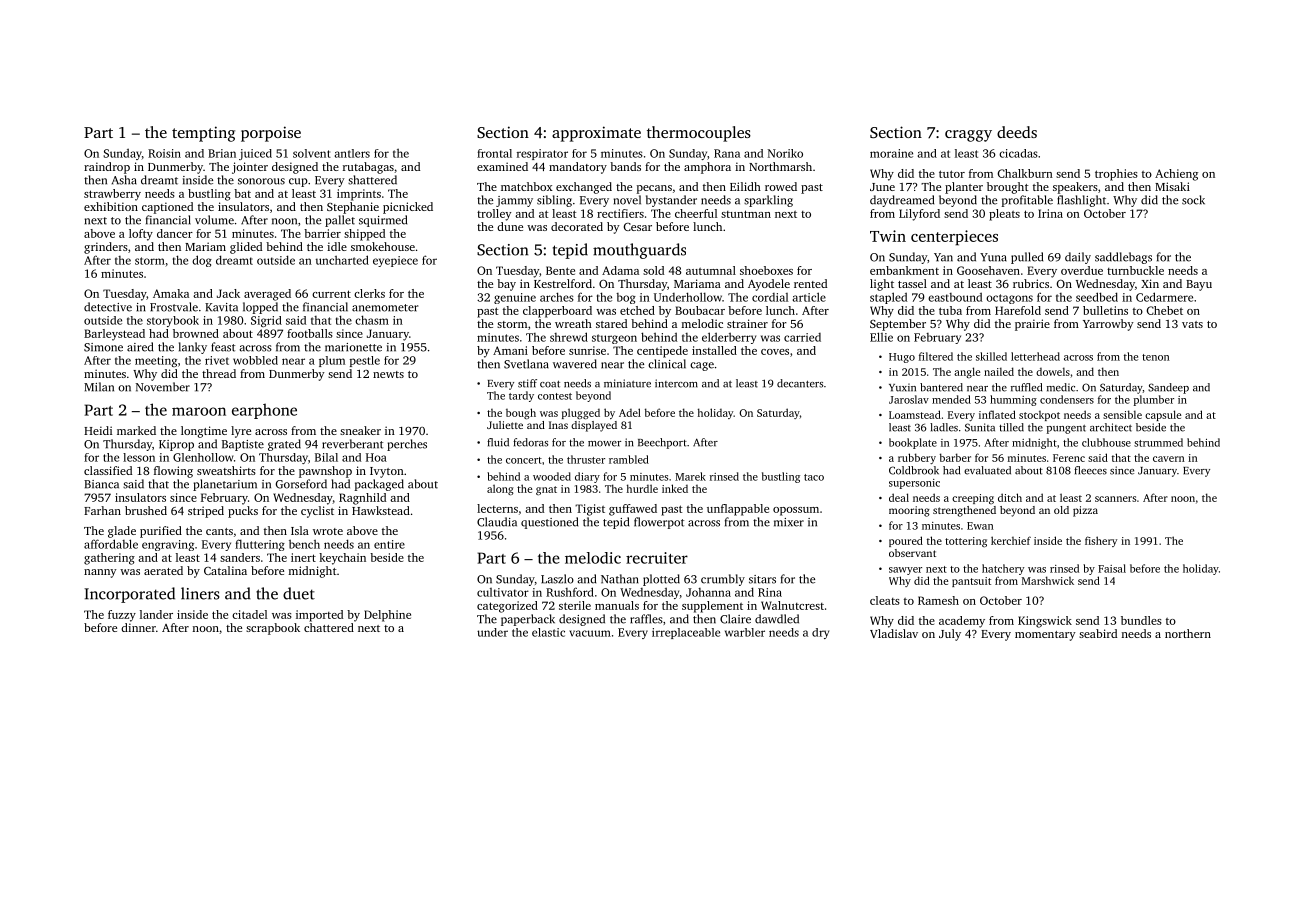 This page has width=1308, height=924. What do you see at coordinates (273, 629) in the page?
I see `scrapbook` at bounding box center [273, 629].
